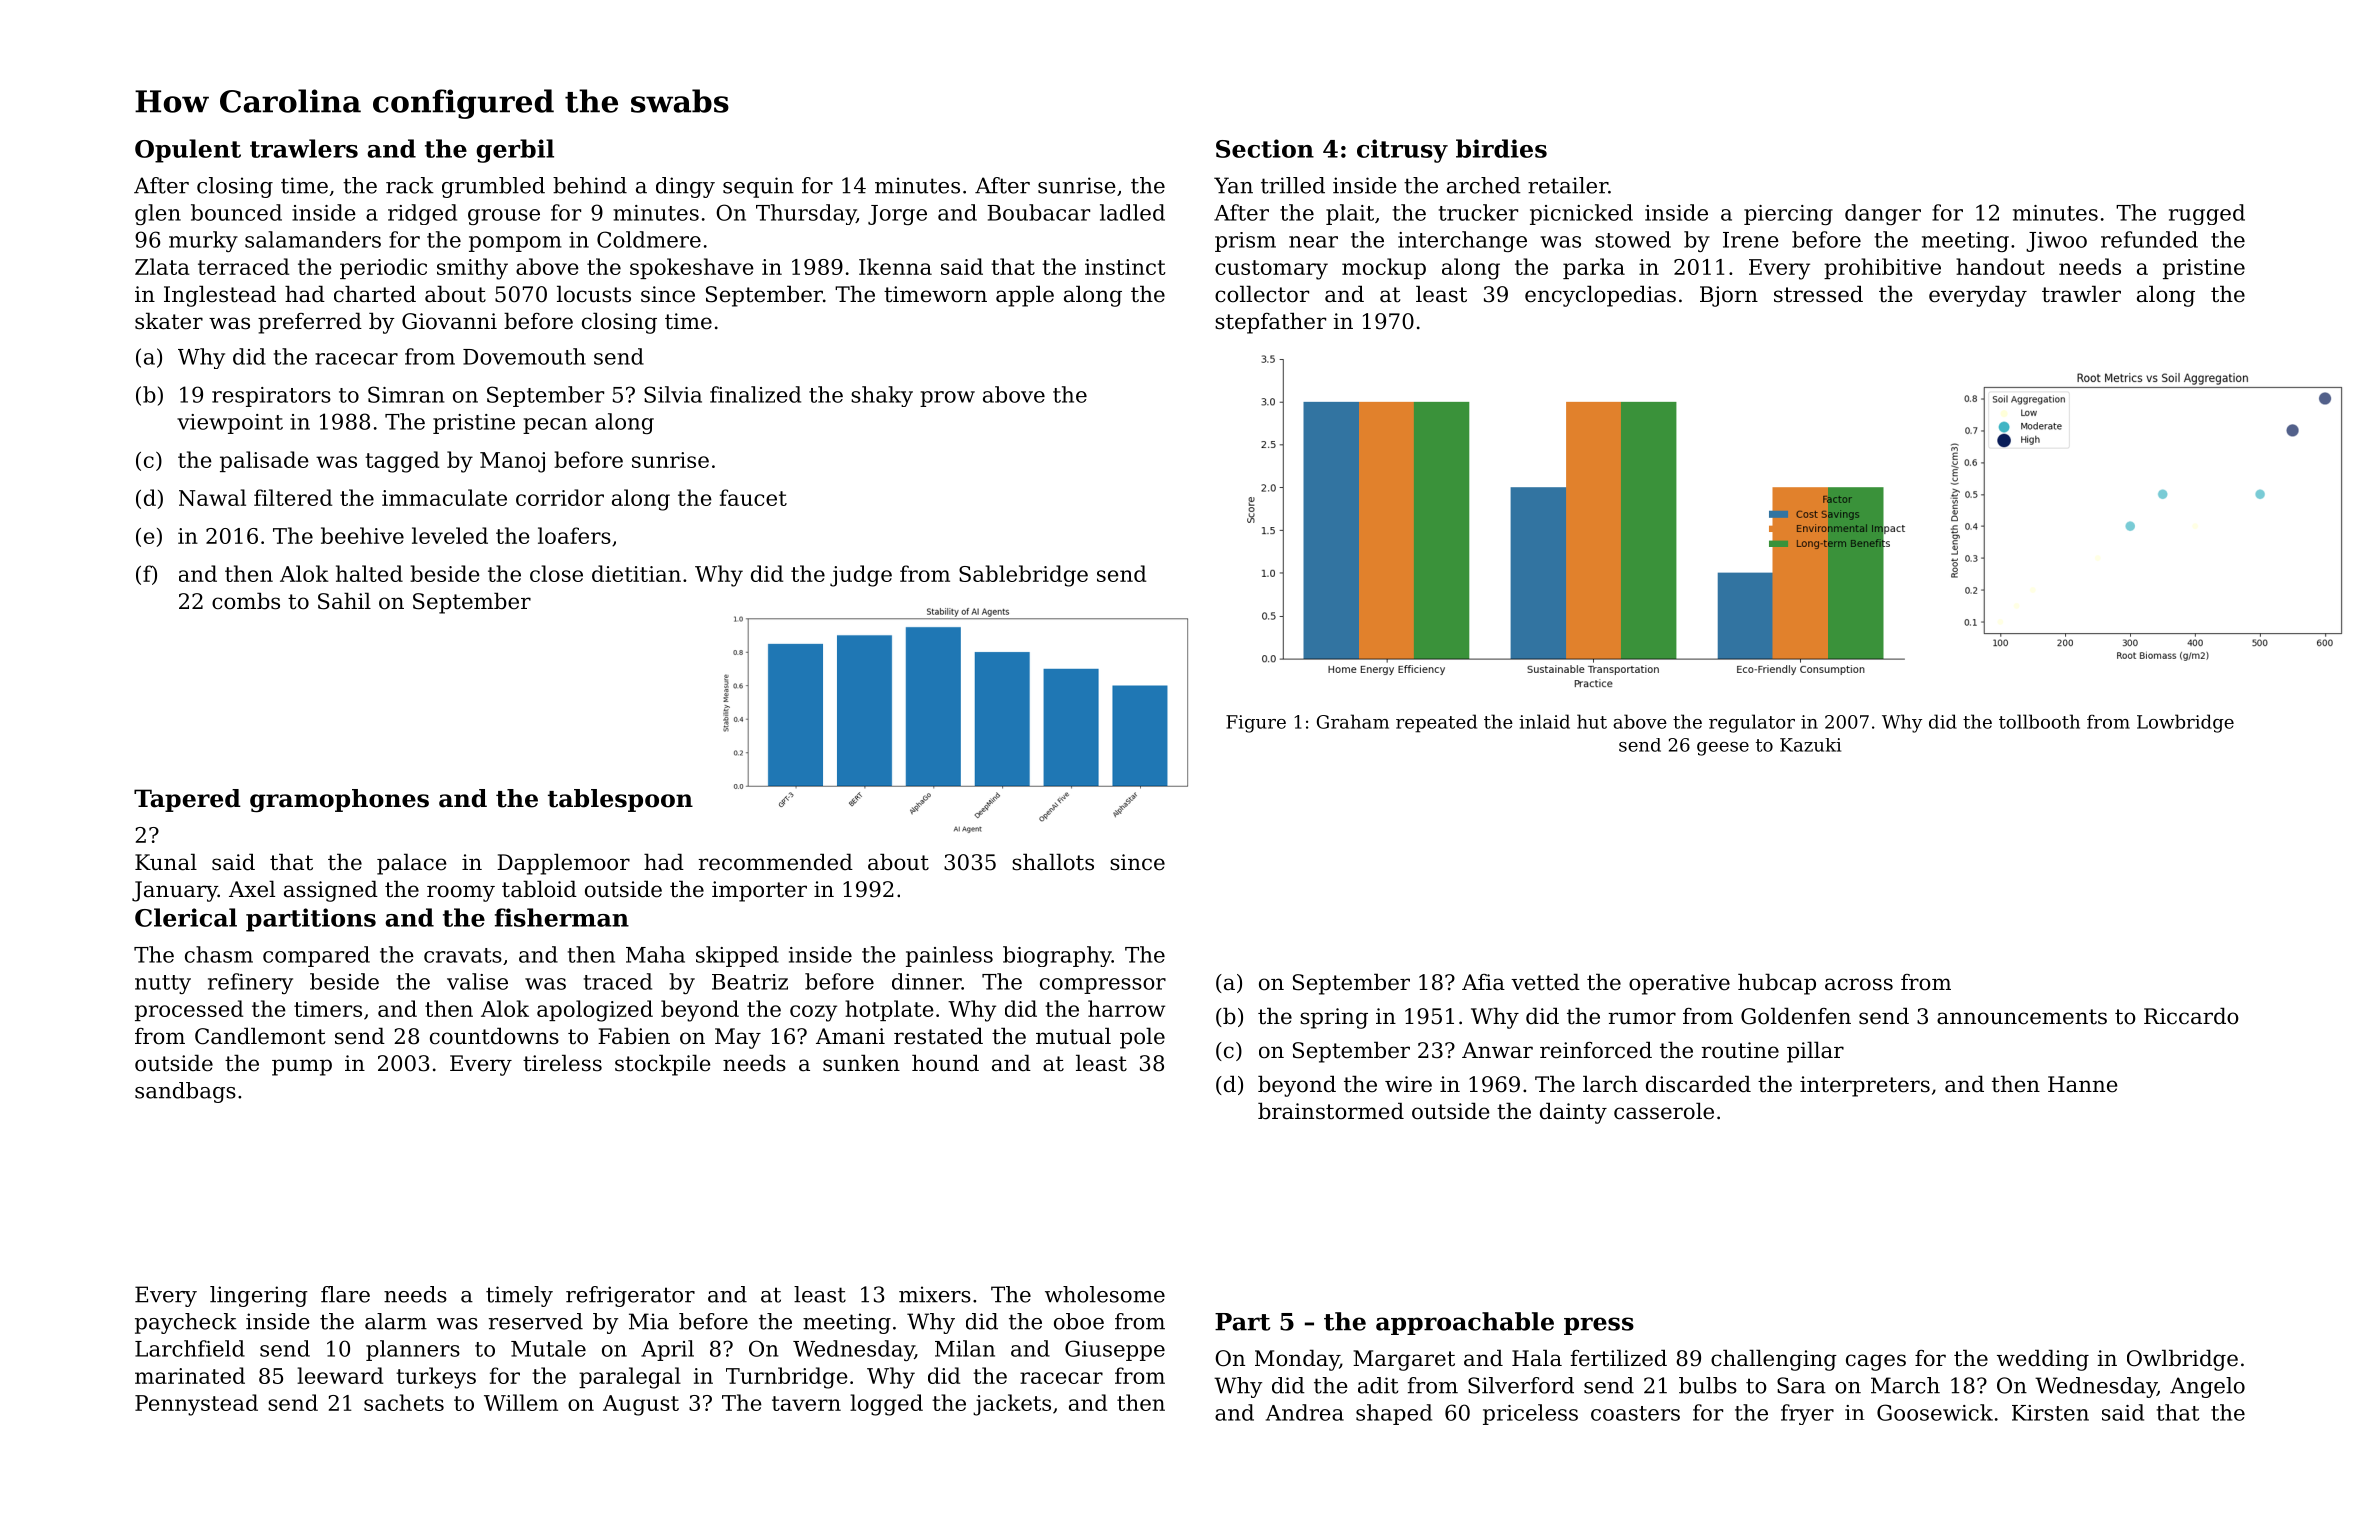 The height and width of the screenshot is (1540, 2380). What do you see at coordinates (1053, 862) in the screenshot?
I see `shallots` at bounding box center [1053, 862].
